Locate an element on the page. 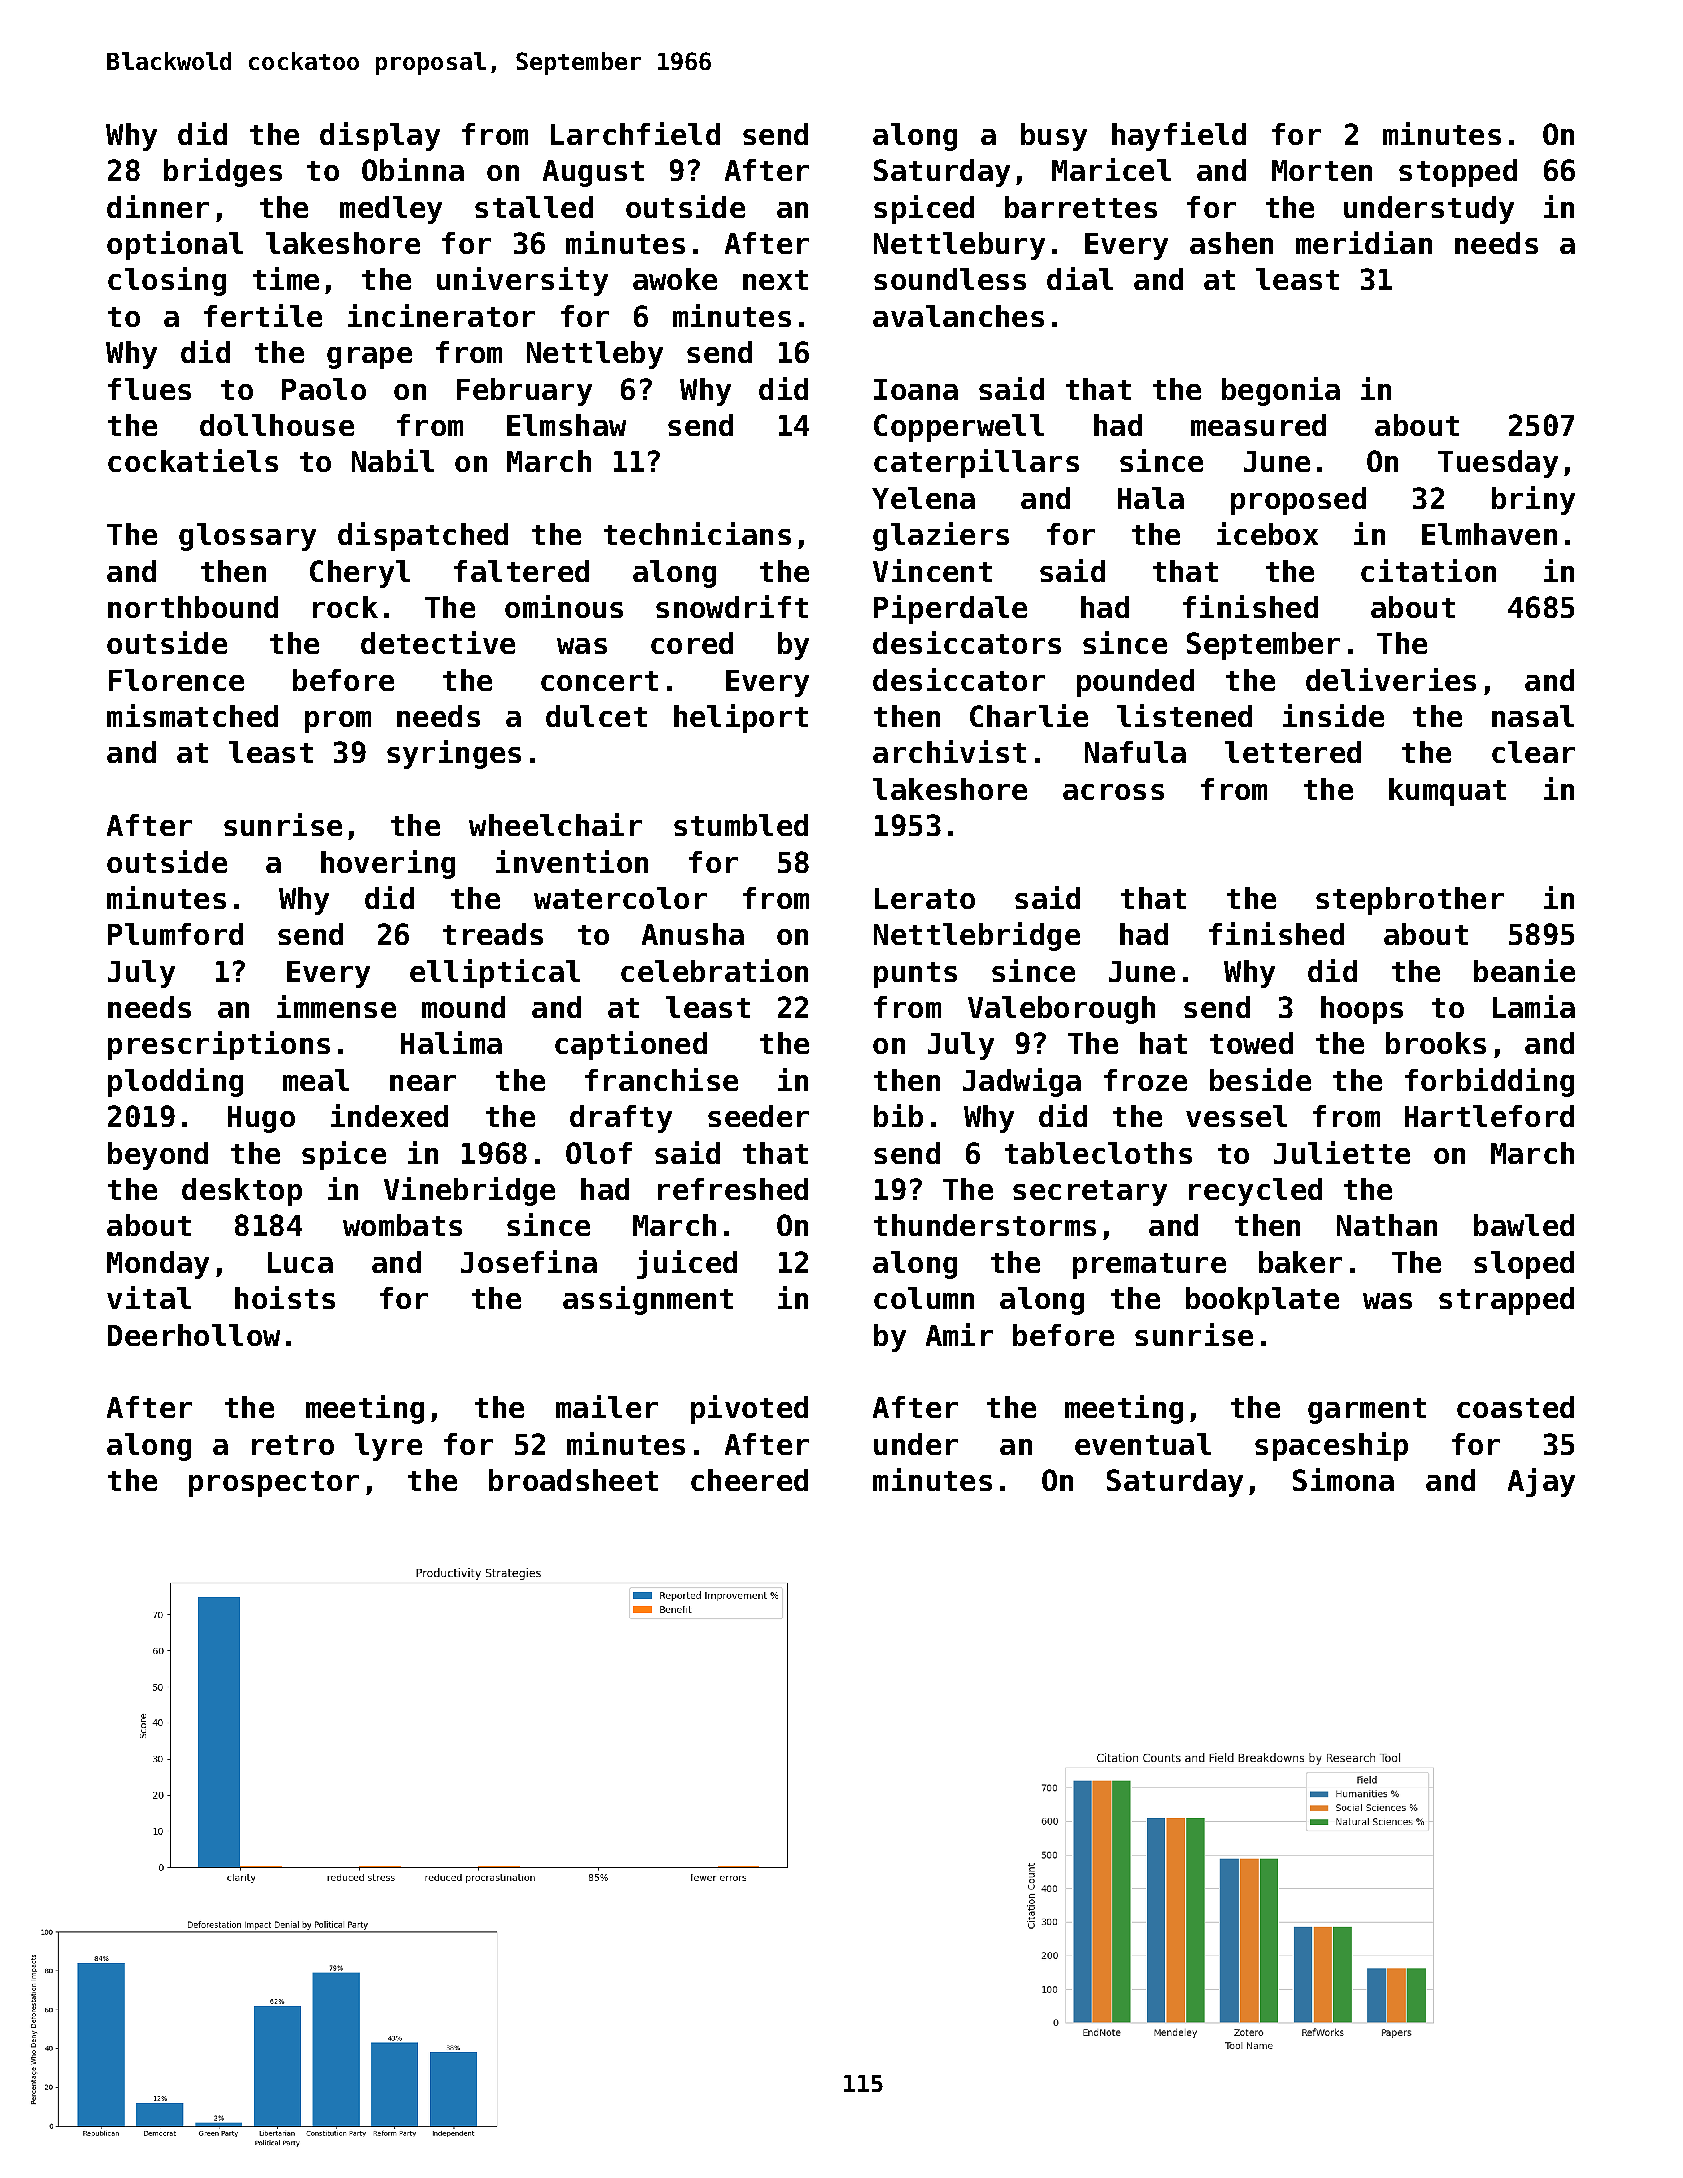 The image size is (1683, 2178). medley is located at coordinates (391, 210).
